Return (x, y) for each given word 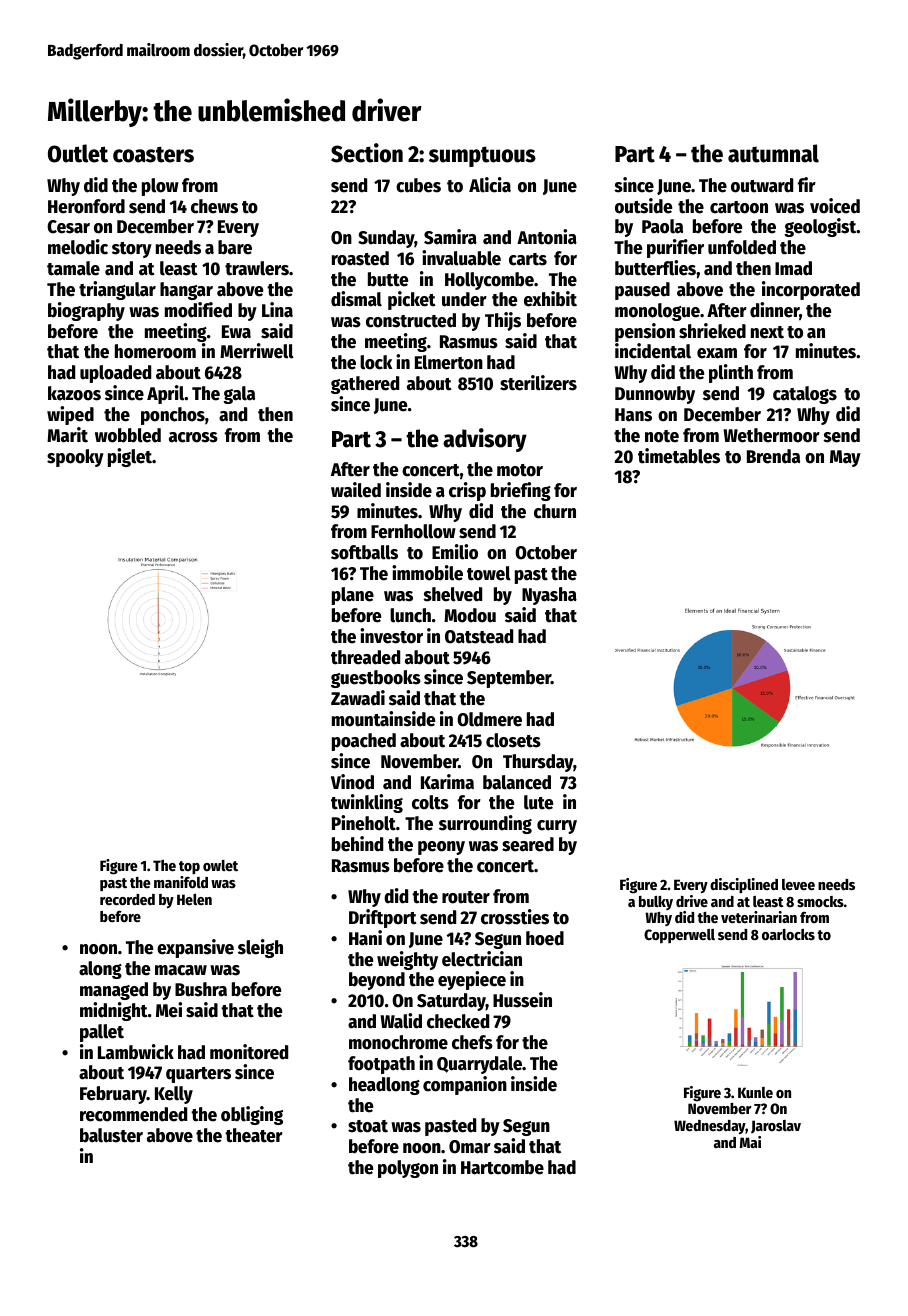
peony (441, 848)
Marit (67, 435)
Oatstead (479, 636)
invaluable (461, 258)
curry (557, 827)
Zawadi (358, 698)
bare (235, 247)
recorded (127, 899)
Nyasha (549, 596)
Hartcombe (502, 1167)
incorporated (811, 290)
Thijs (503, 321)
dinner (775, 311)
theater (254, 1135)
